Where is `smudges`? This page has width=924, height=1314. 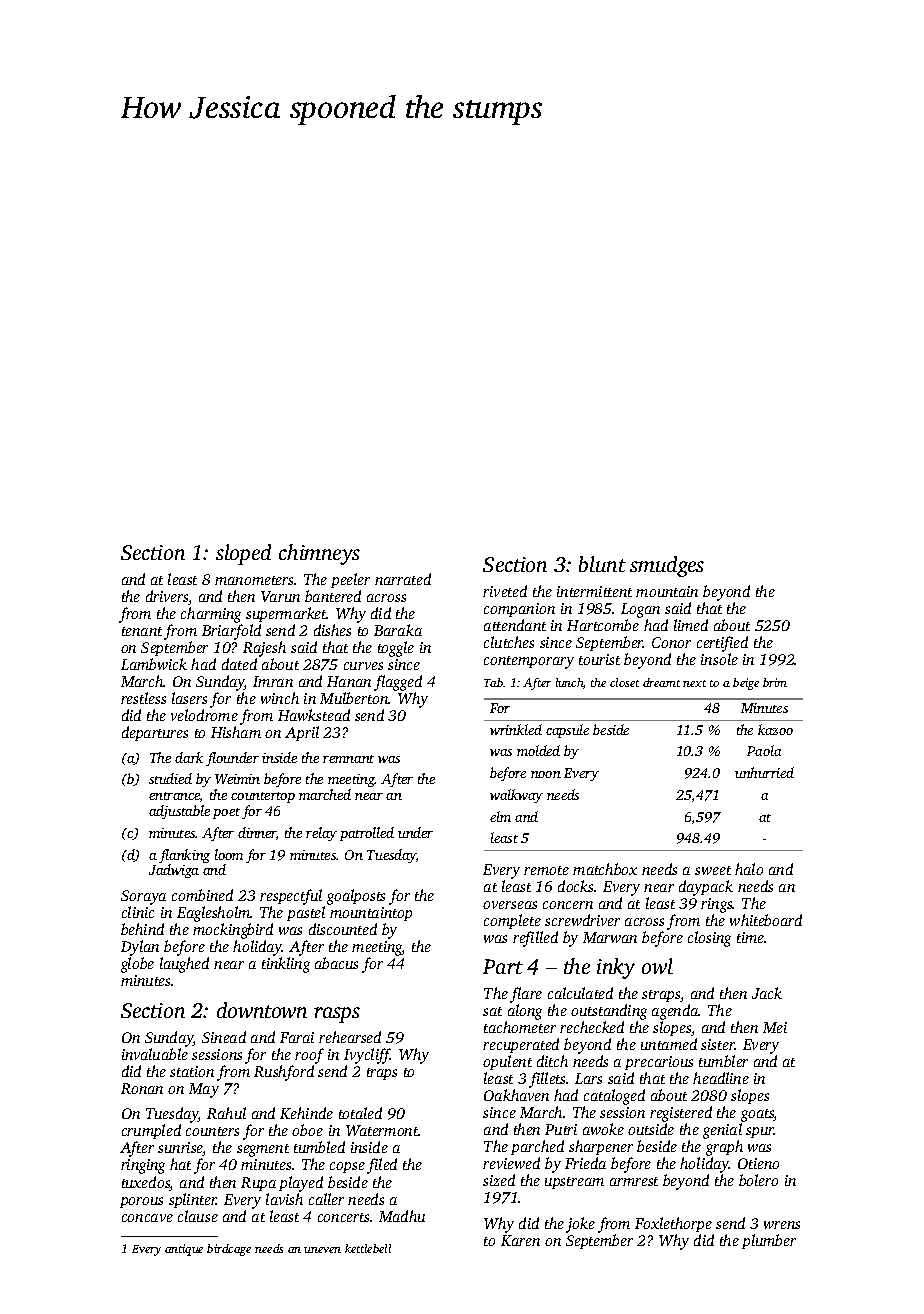 smudges is located at coordinates (667, 566).
